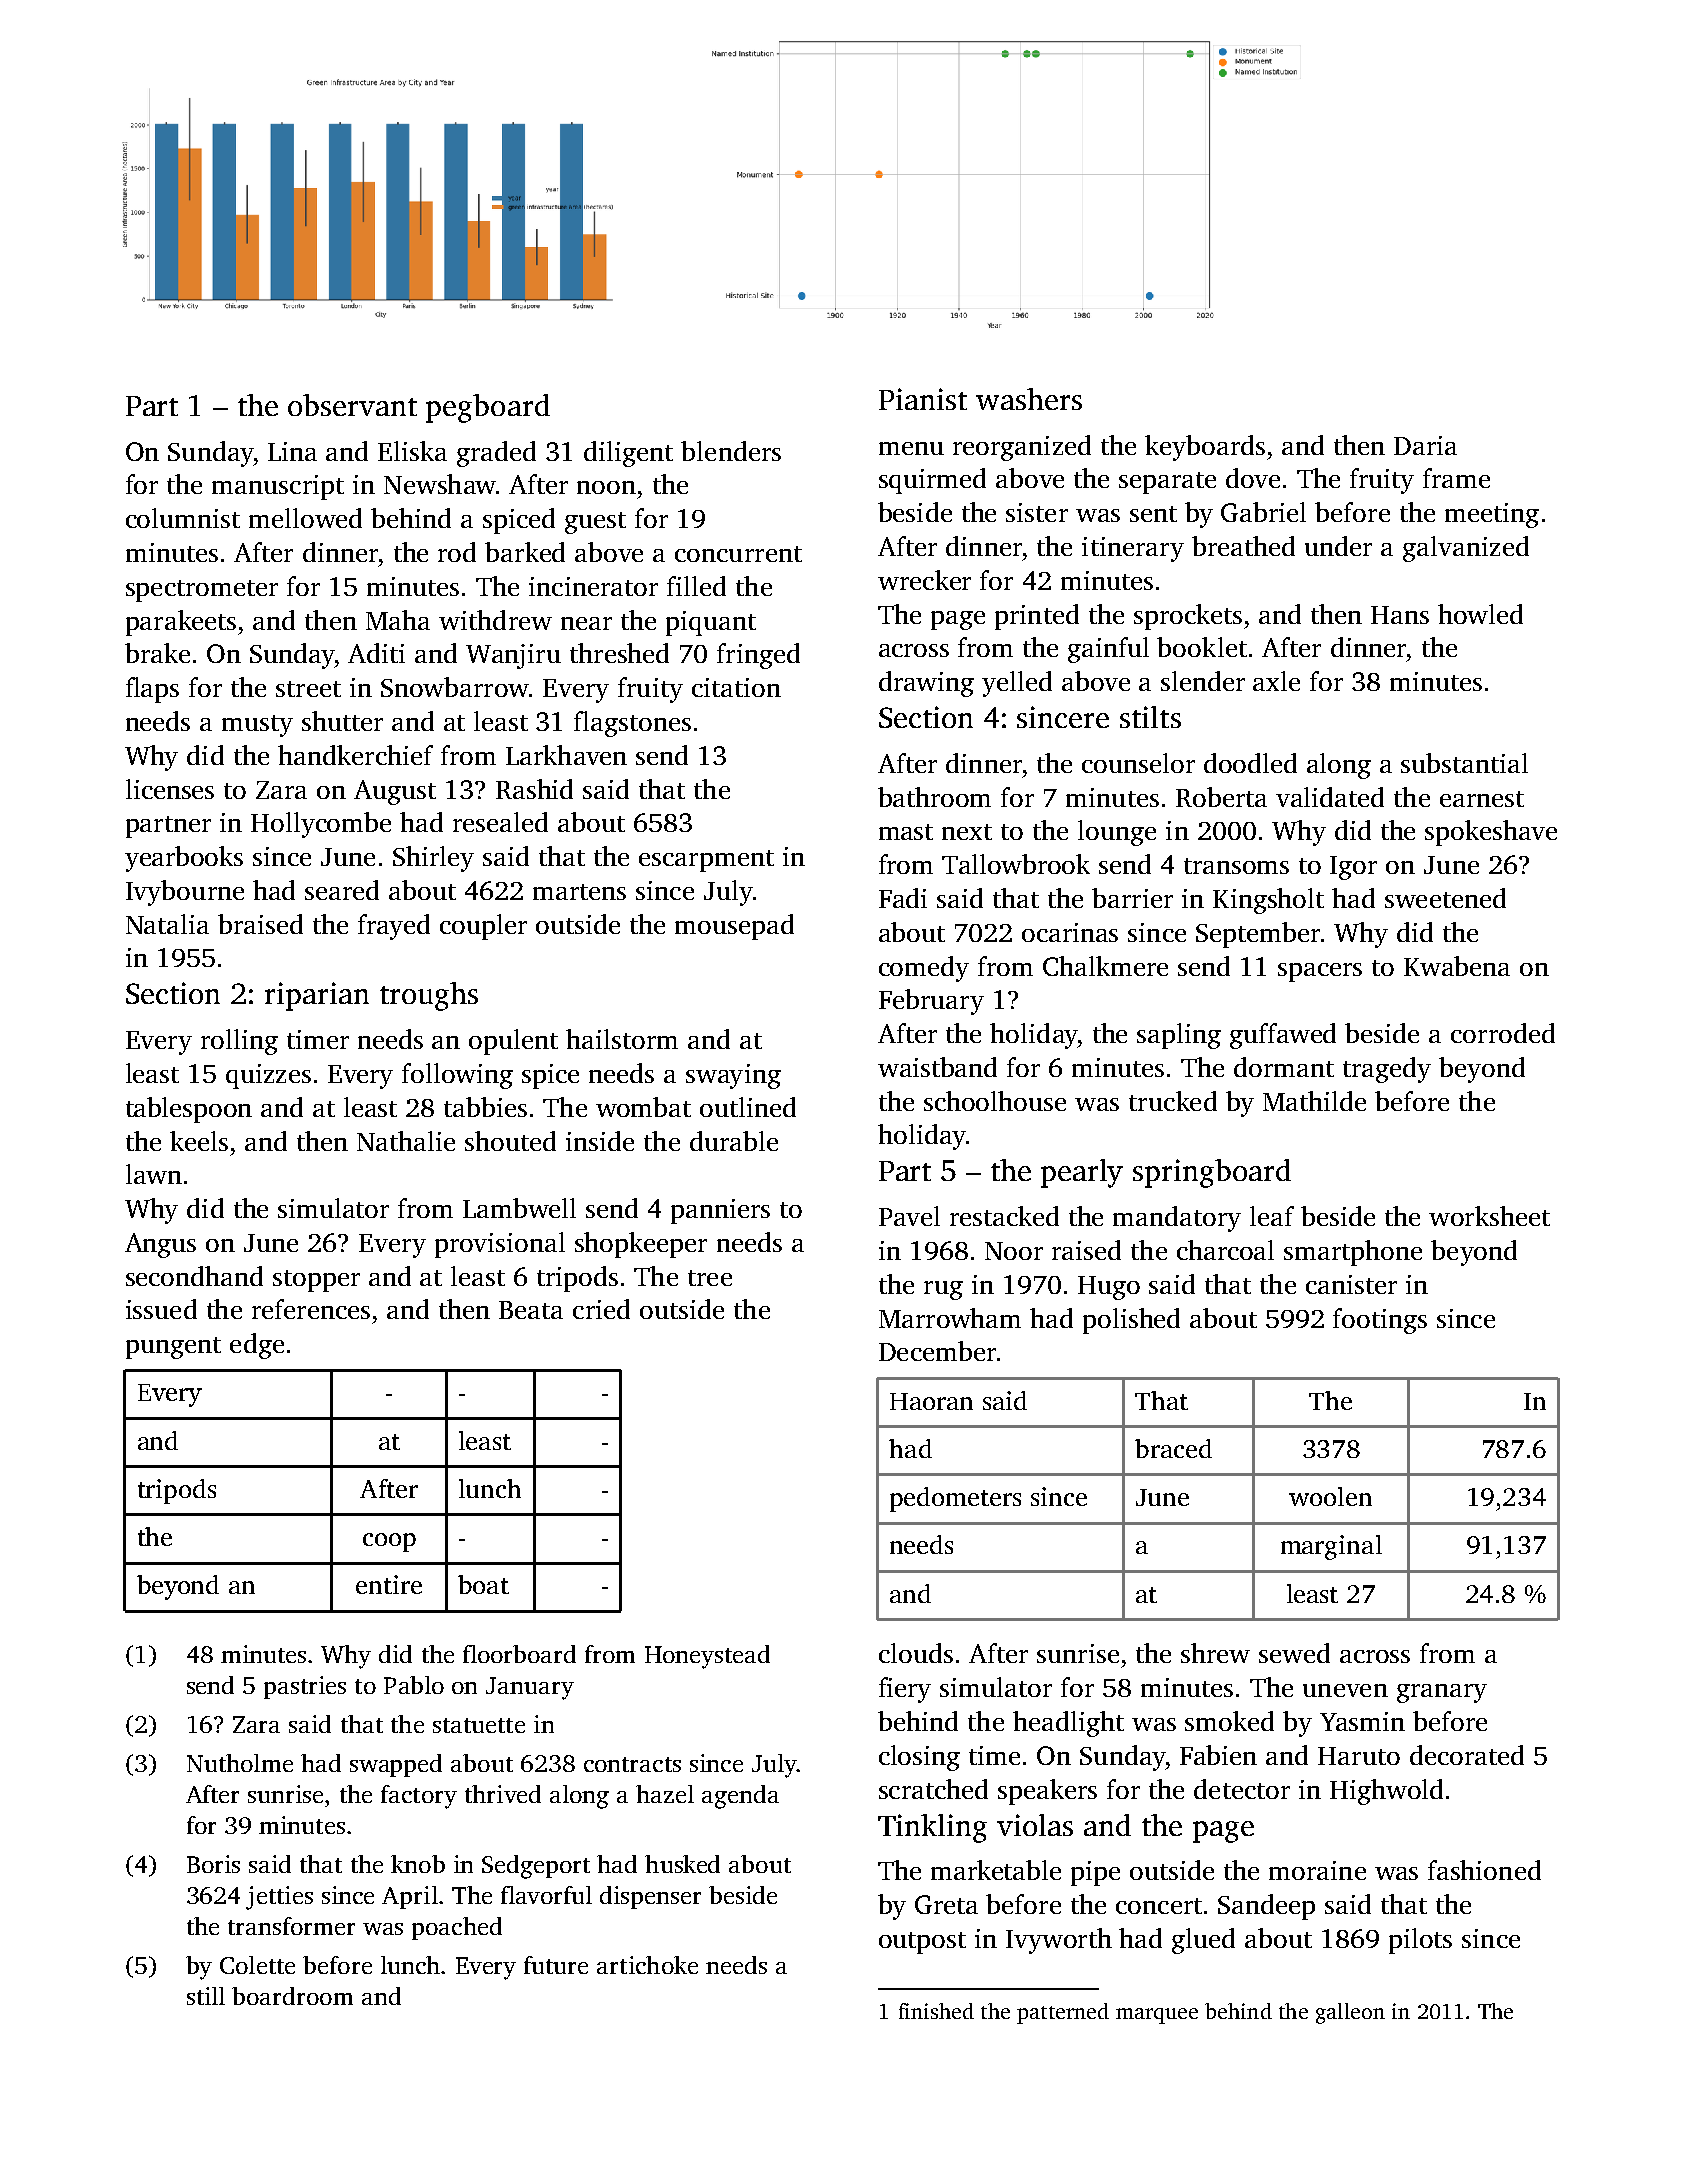 The height and width of the screenshot is (2178, 1683). I want to click on pearly, so click(1082, 1173).
